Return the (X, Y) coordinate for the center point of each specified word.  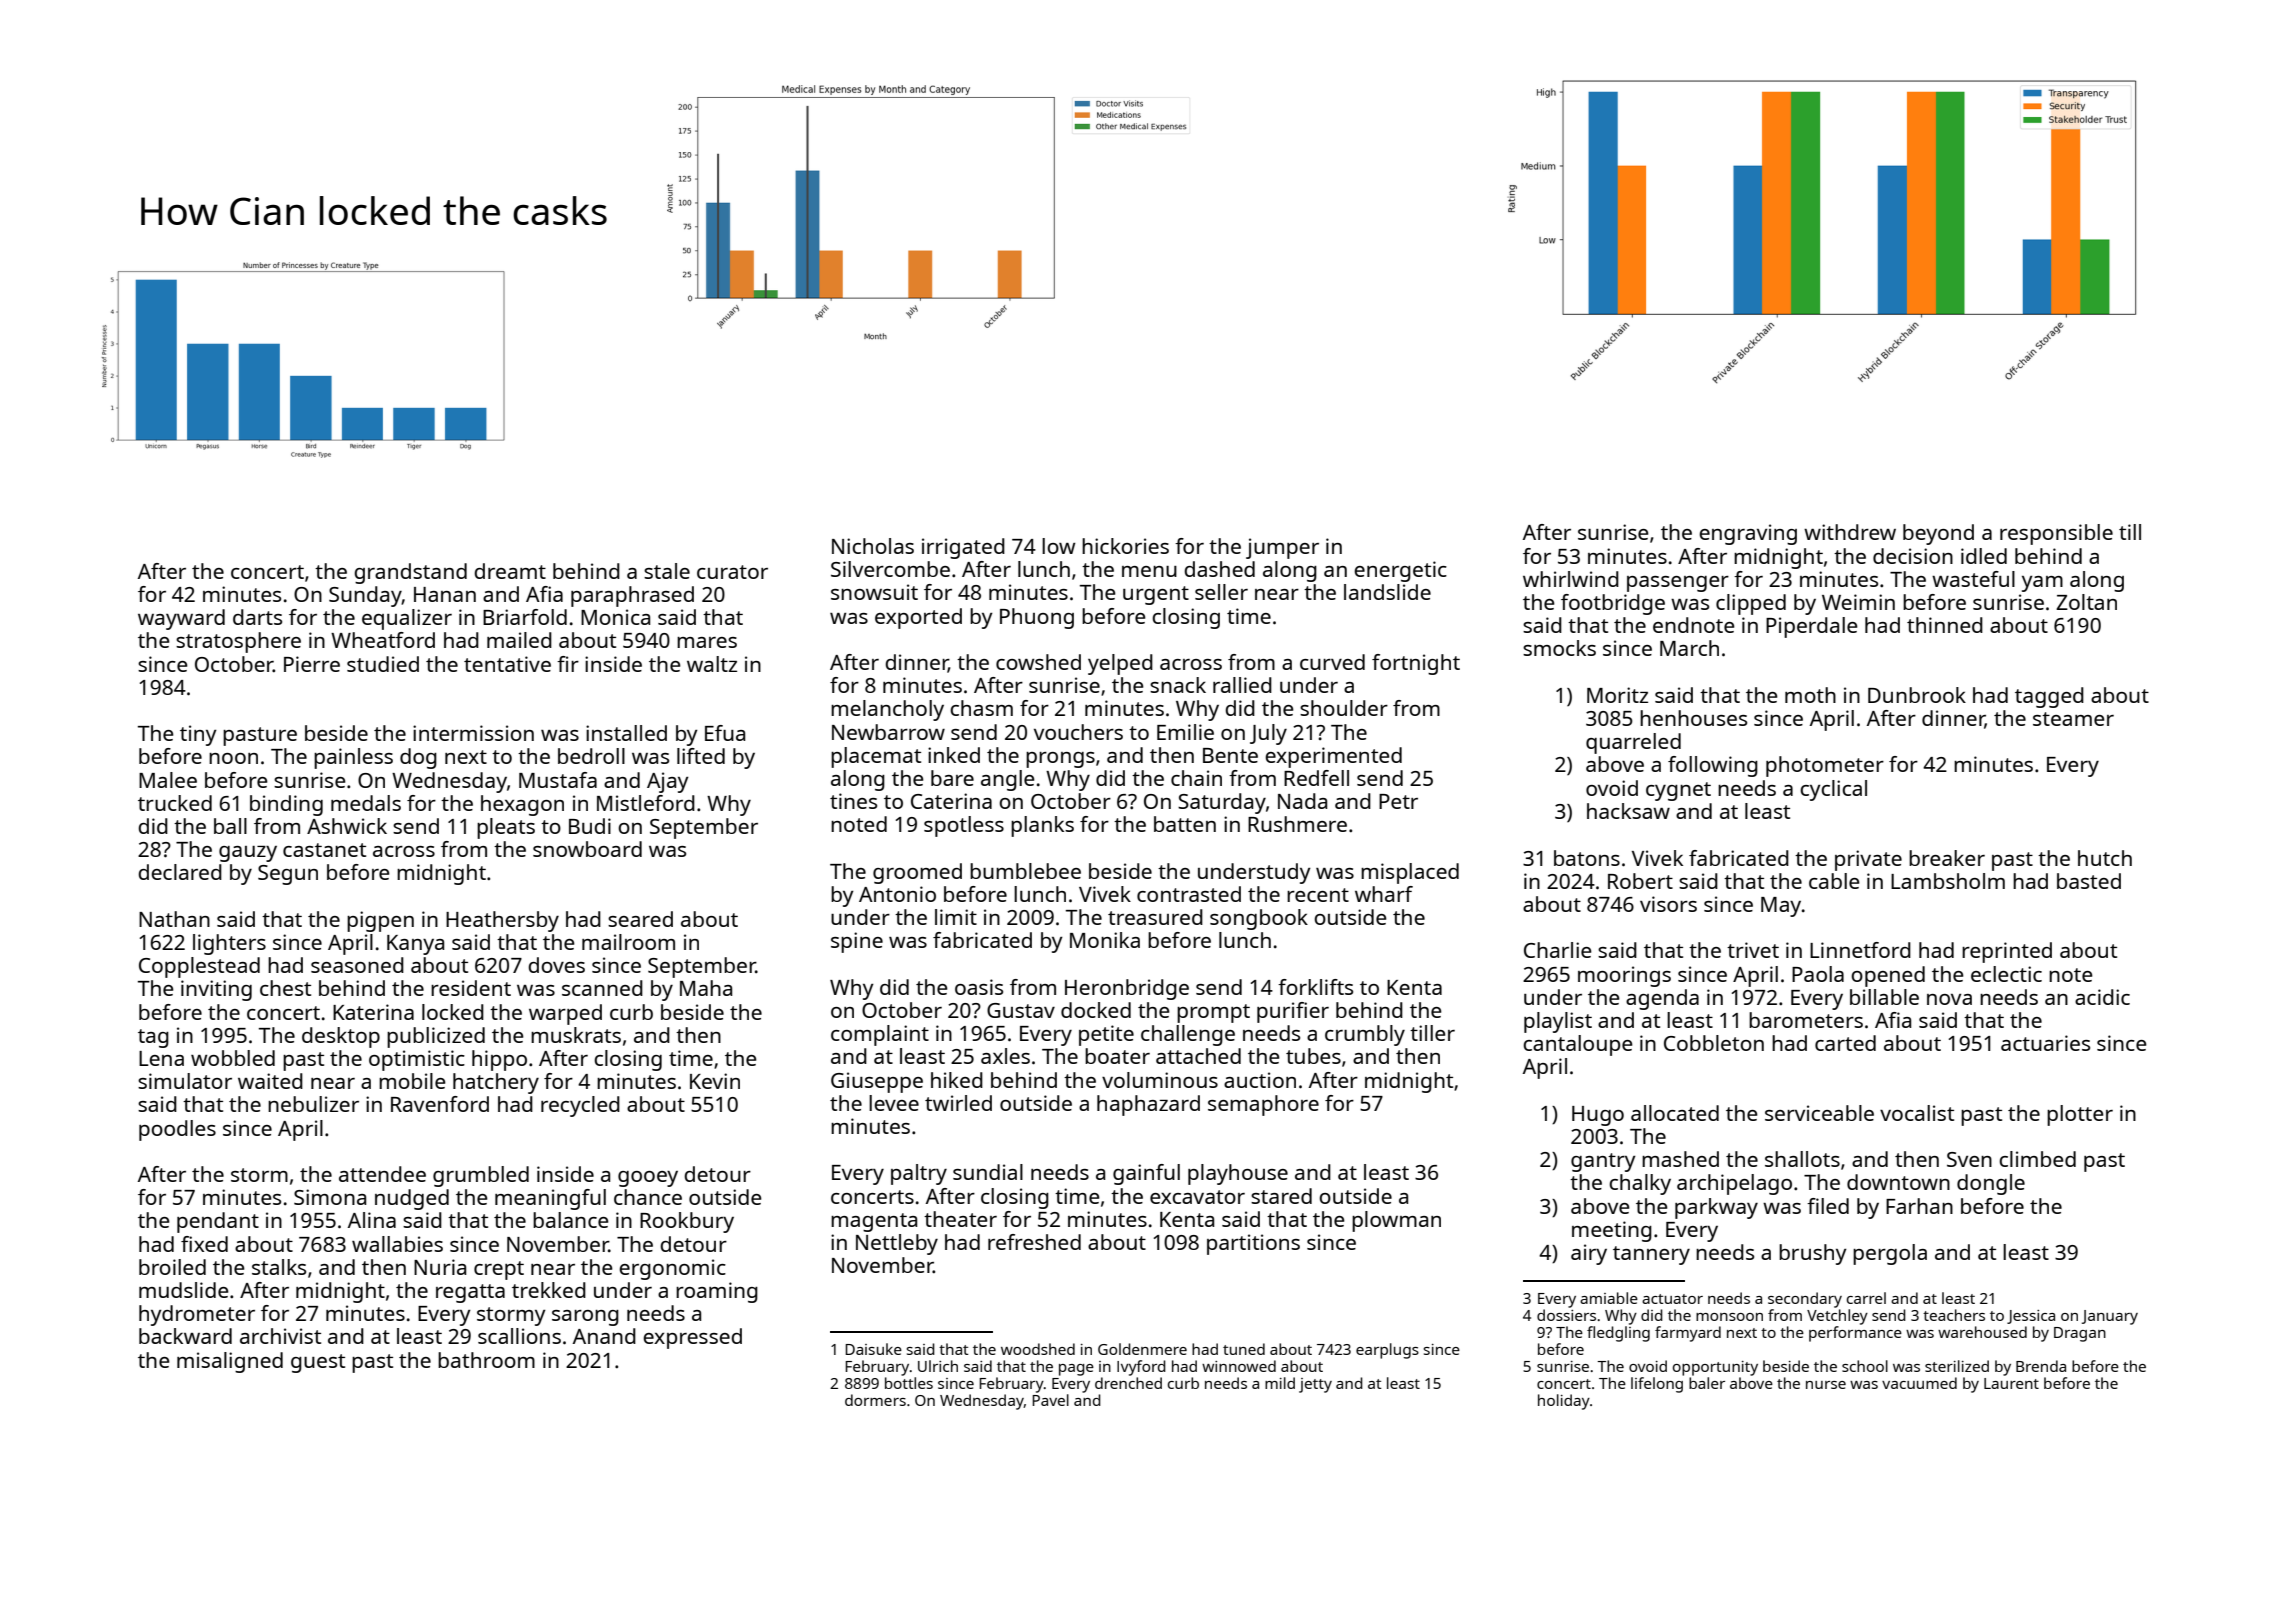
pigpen (380, 921)
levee (894, 1103)
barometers (1806, 1020)
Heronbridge (1127, 989)
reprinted (2007, 952)
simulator (185, 1081)
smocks (1559, 648)
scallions (519, 1336)
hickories (1125, 546)
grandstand (410, 573)
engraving (1748, 534)
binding (286, 805)
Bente (1230, 755)
